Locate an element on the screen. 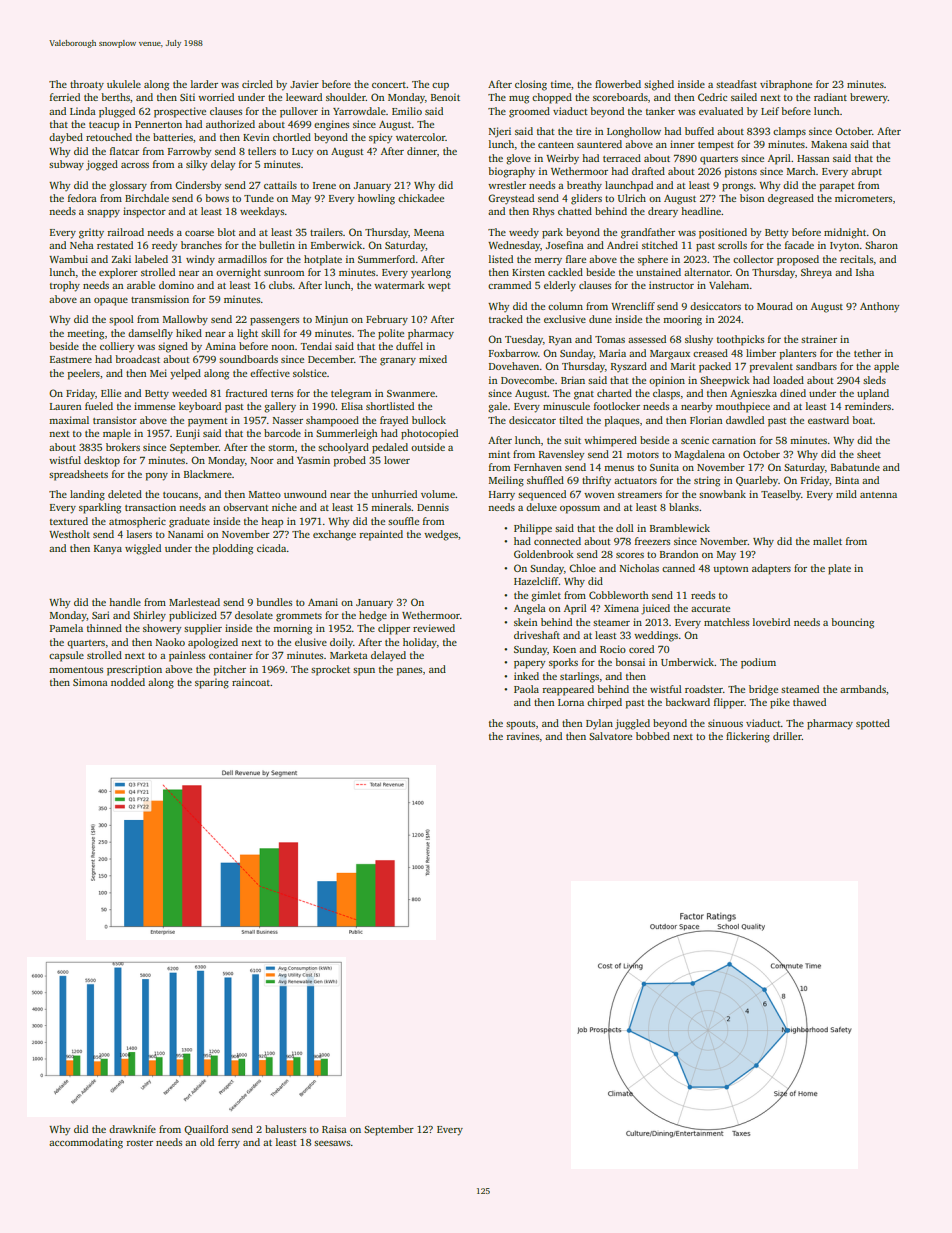 This screenshot has height=1233, width=952. reviewed is located at coordinates (434, 628).
